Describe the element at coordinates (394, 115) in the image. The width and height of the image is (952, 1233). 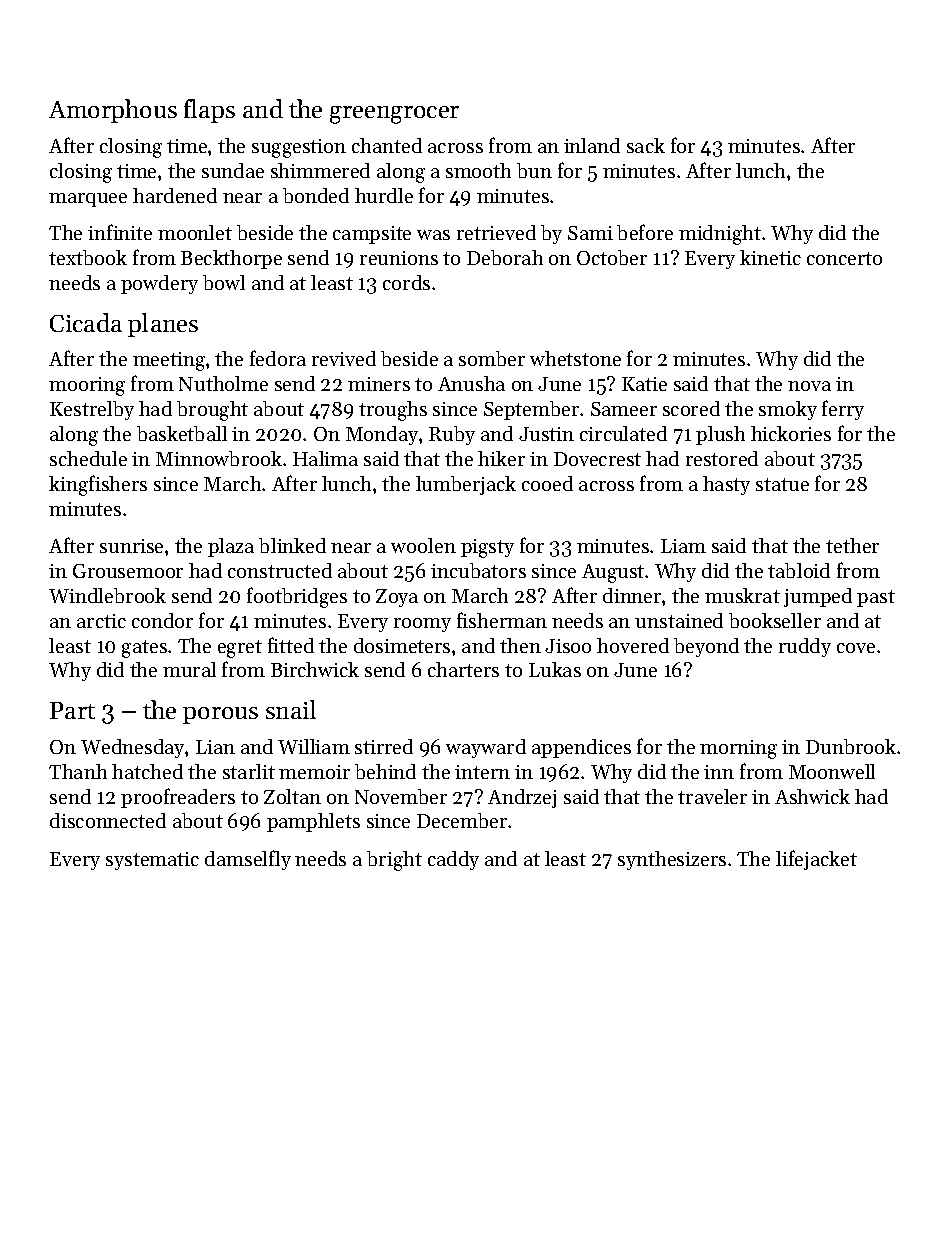
I see `greengrocer` at that location.
